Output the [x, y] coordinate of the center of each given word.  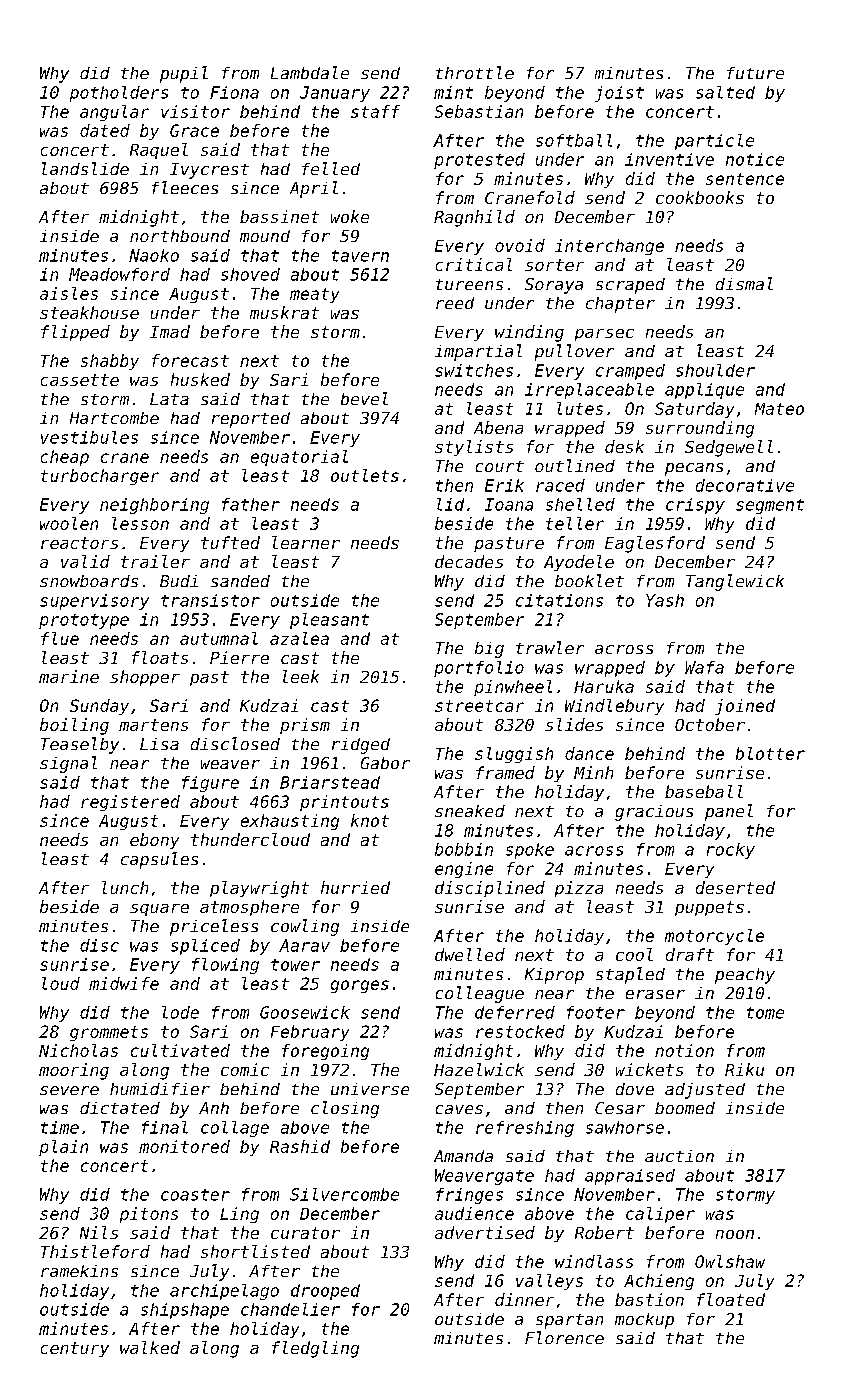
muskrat [284, 312]
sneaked [470, 811]
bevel [364, 398]
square [159, 910]
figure [210, 784]
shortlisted [255, 1251]
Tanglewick [735, 582]
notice [755, 159]
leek [301, 676]
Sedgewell [729, 448]
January [335, 94]
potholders [119, 94]
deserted [735, 887]
